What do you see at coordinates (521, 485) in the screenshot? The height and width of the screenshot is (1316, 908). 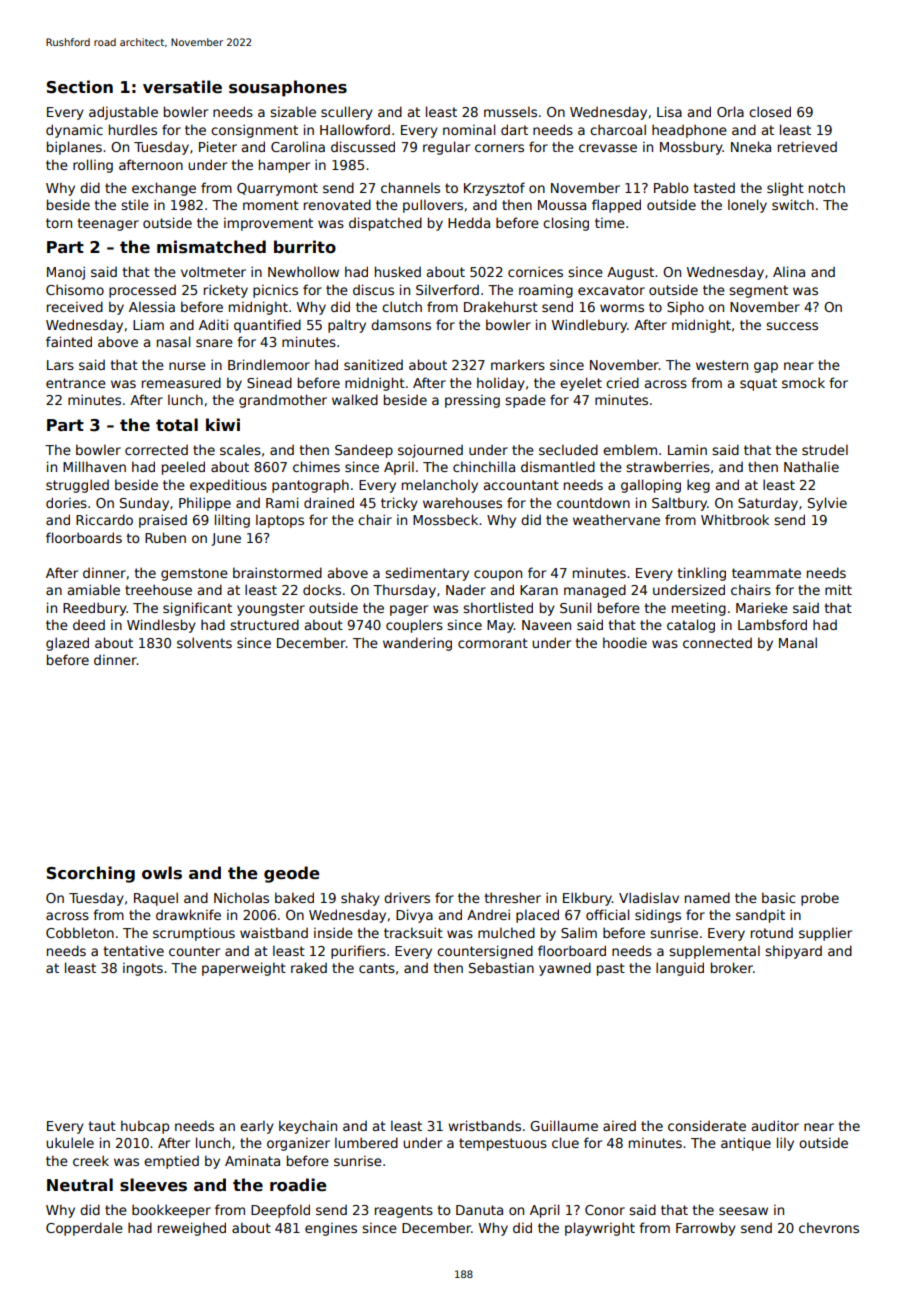 I see `accountant` at bounding box center [521, 485].
